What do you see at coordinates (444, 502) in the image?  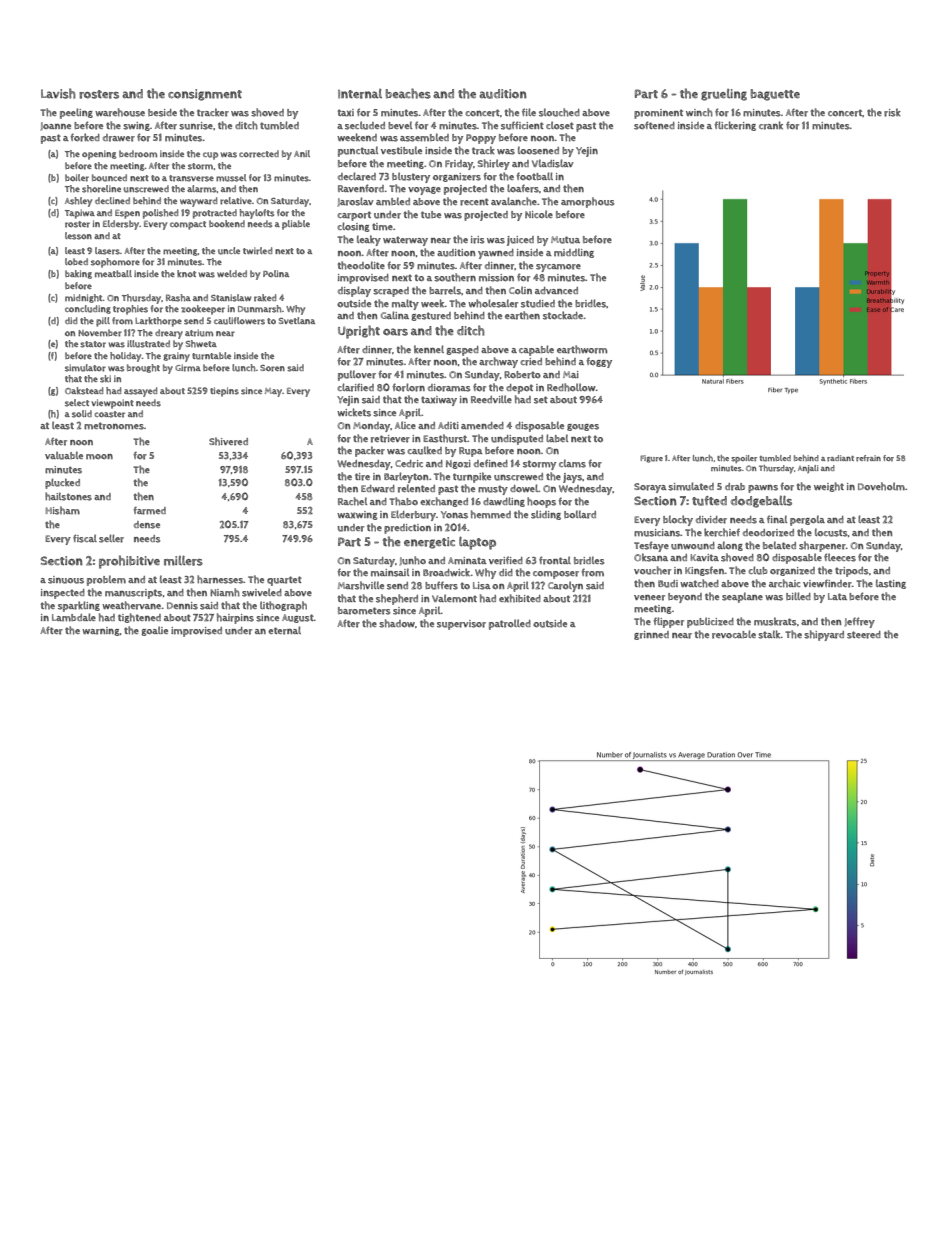 I see `exchanged` at bounding box center [444, 502].
